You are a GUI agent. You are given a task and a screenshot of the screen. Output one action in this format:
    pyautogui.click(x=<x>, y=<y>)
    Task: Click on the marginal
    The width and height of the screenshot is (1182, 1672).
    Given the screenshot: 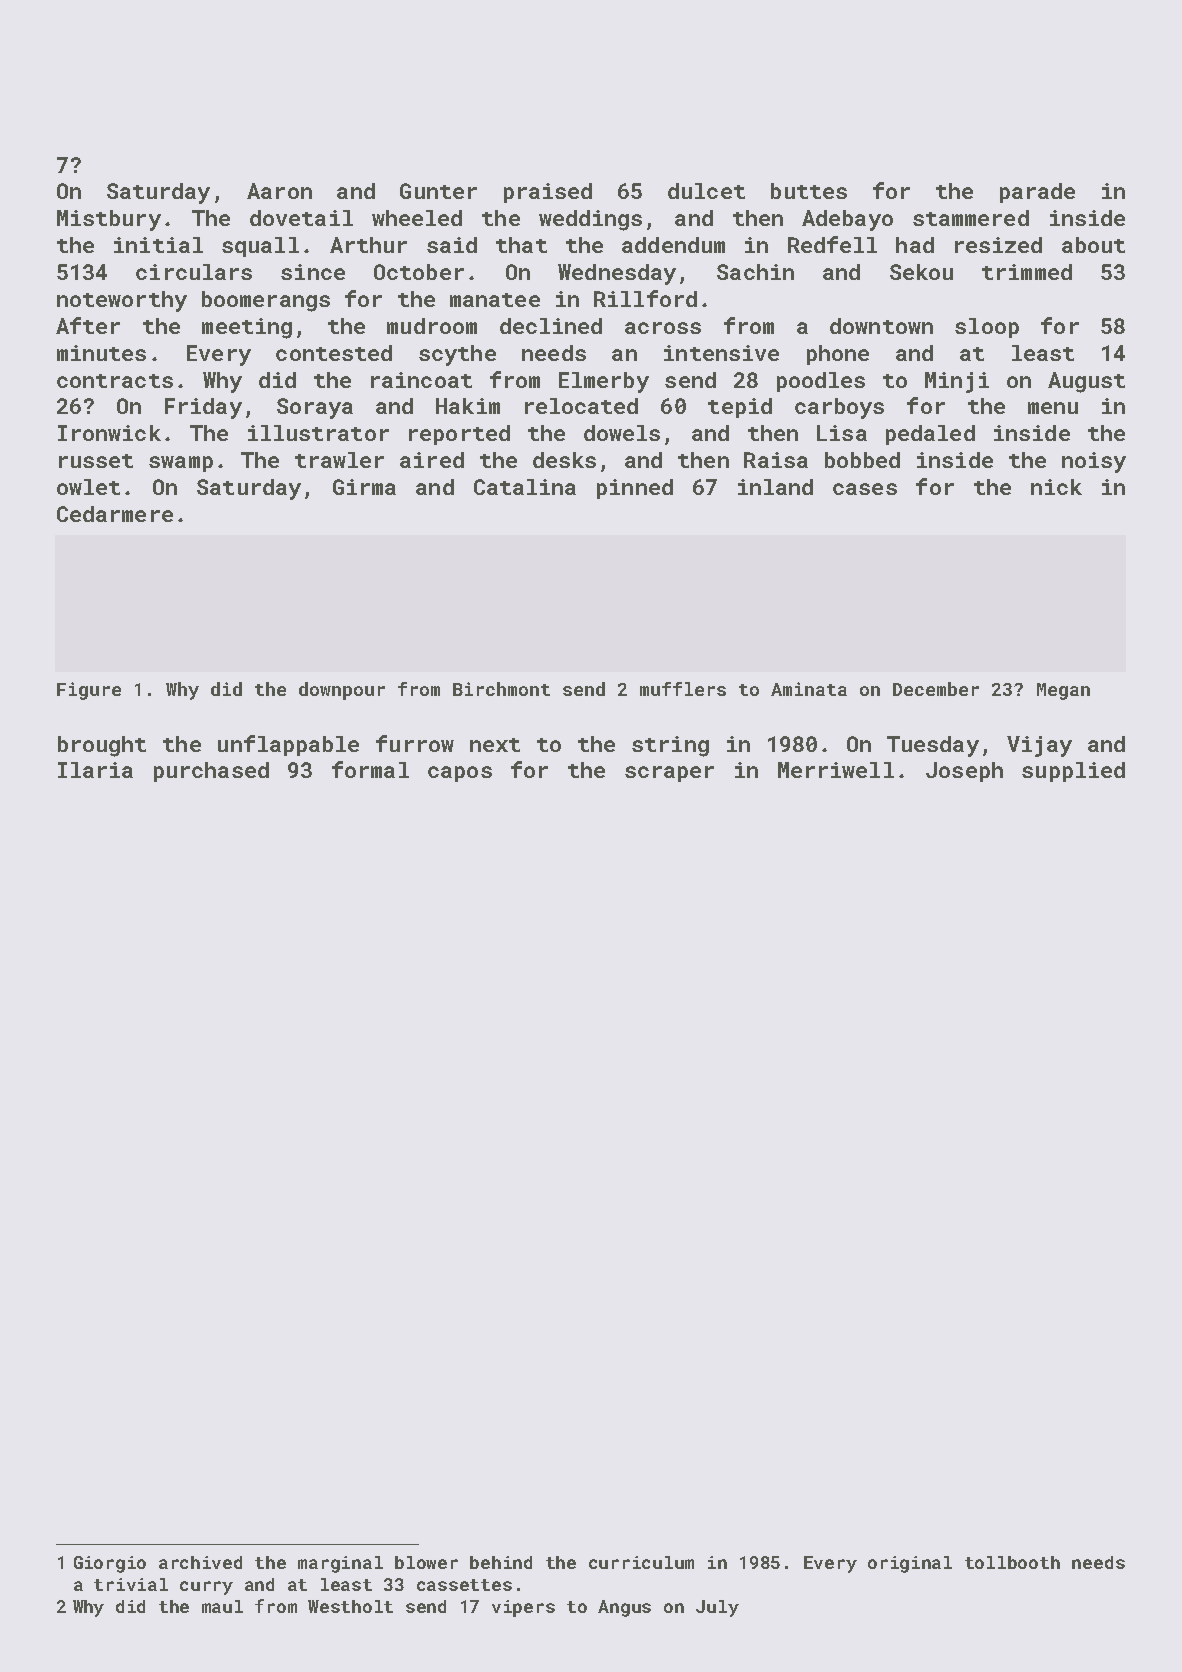 What is the action you would take?
    pyautogui.click(x=340, y=1564)
